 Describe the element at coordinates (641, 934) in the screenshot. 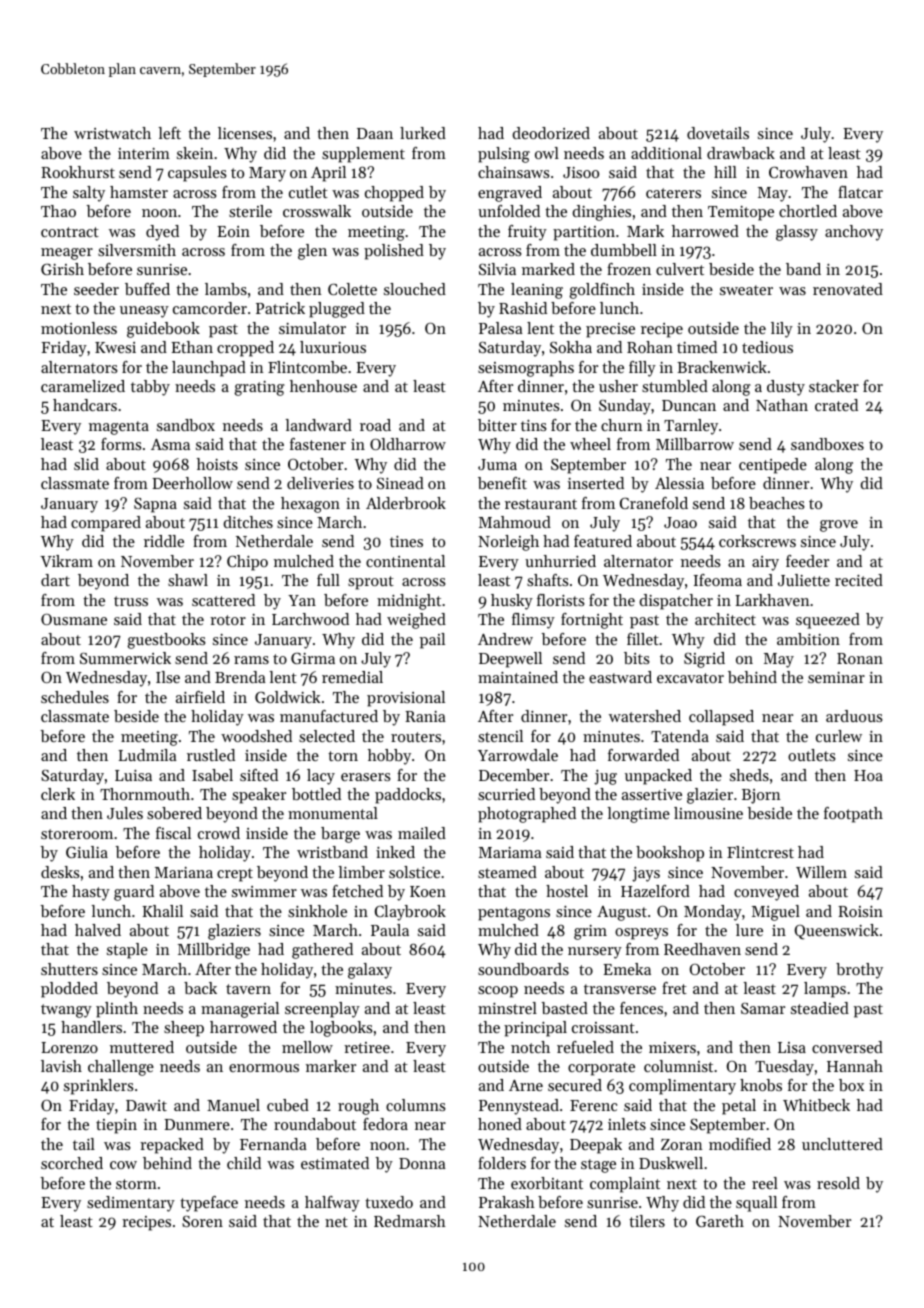

I see `ospreys` at that location.
